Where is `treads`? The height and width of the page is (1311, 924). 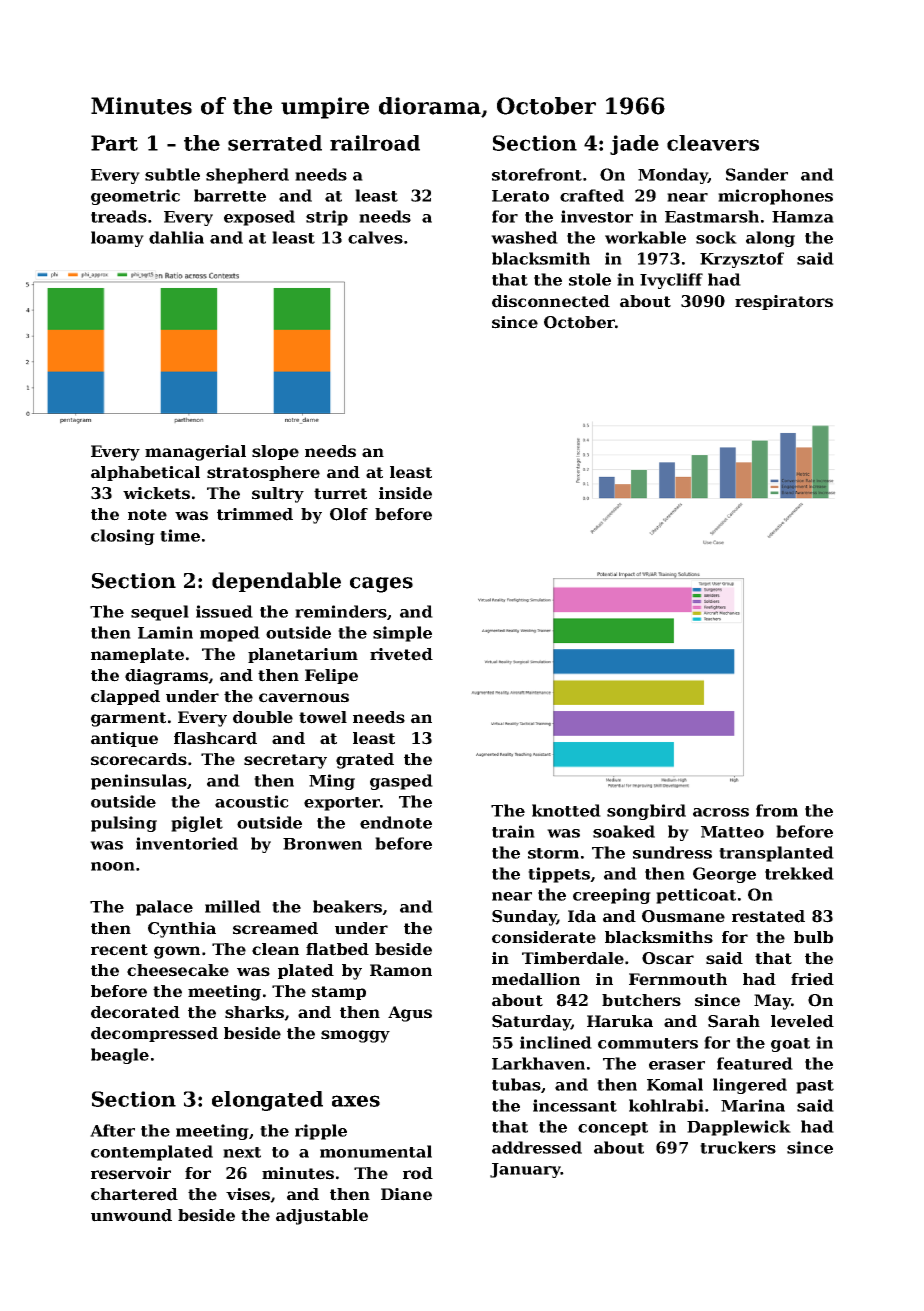 treads is located at coordinates (119, 216).
